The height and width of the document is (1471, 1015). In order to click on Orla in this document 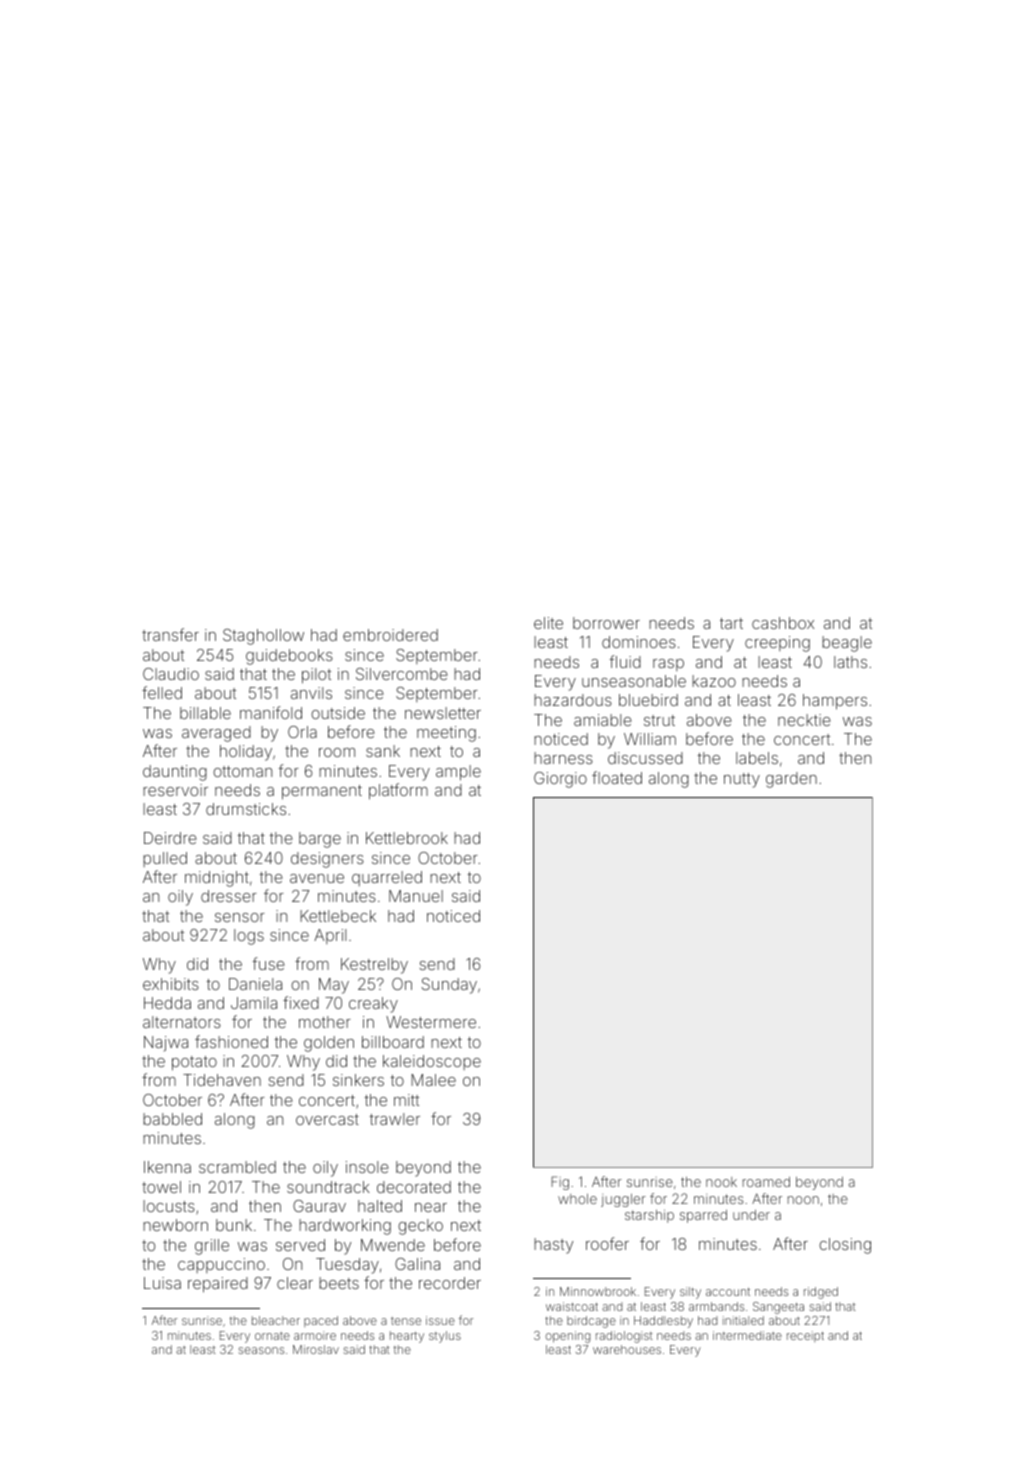, I will do `click(302, 732)`.
